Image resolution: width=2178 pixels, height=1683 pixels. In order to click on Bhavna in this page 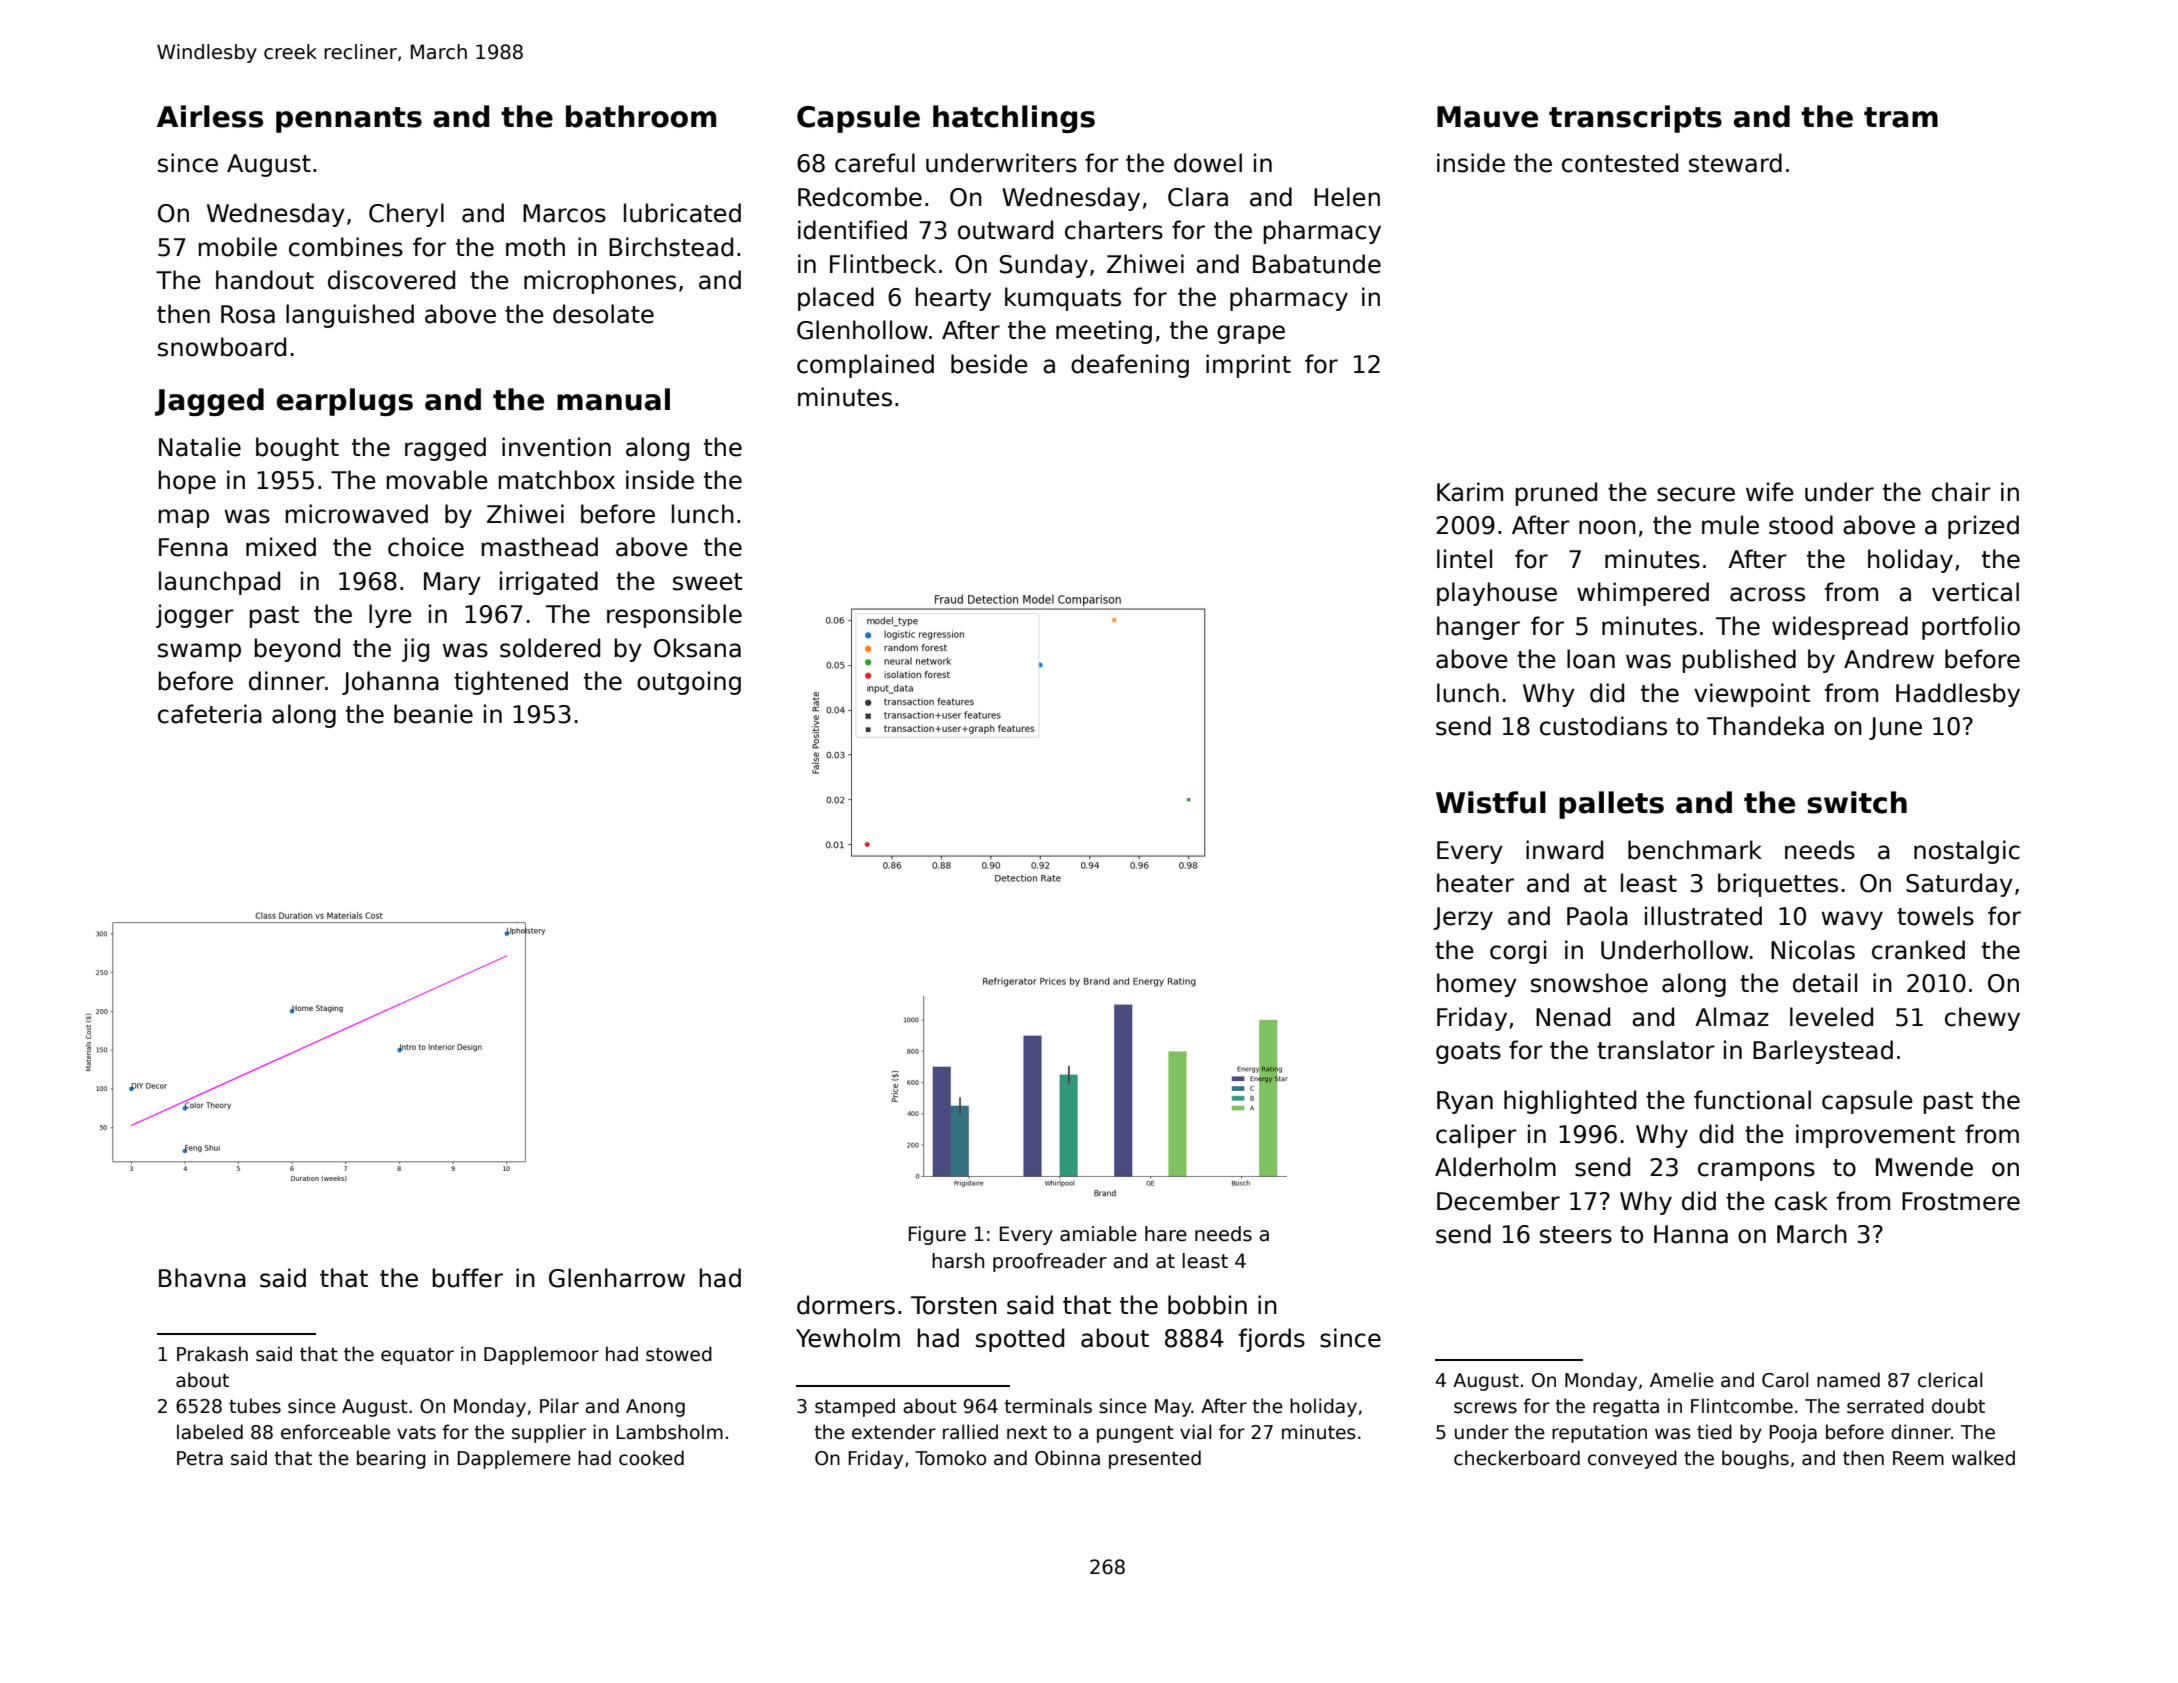, I will do `click(202, 1278)`.
